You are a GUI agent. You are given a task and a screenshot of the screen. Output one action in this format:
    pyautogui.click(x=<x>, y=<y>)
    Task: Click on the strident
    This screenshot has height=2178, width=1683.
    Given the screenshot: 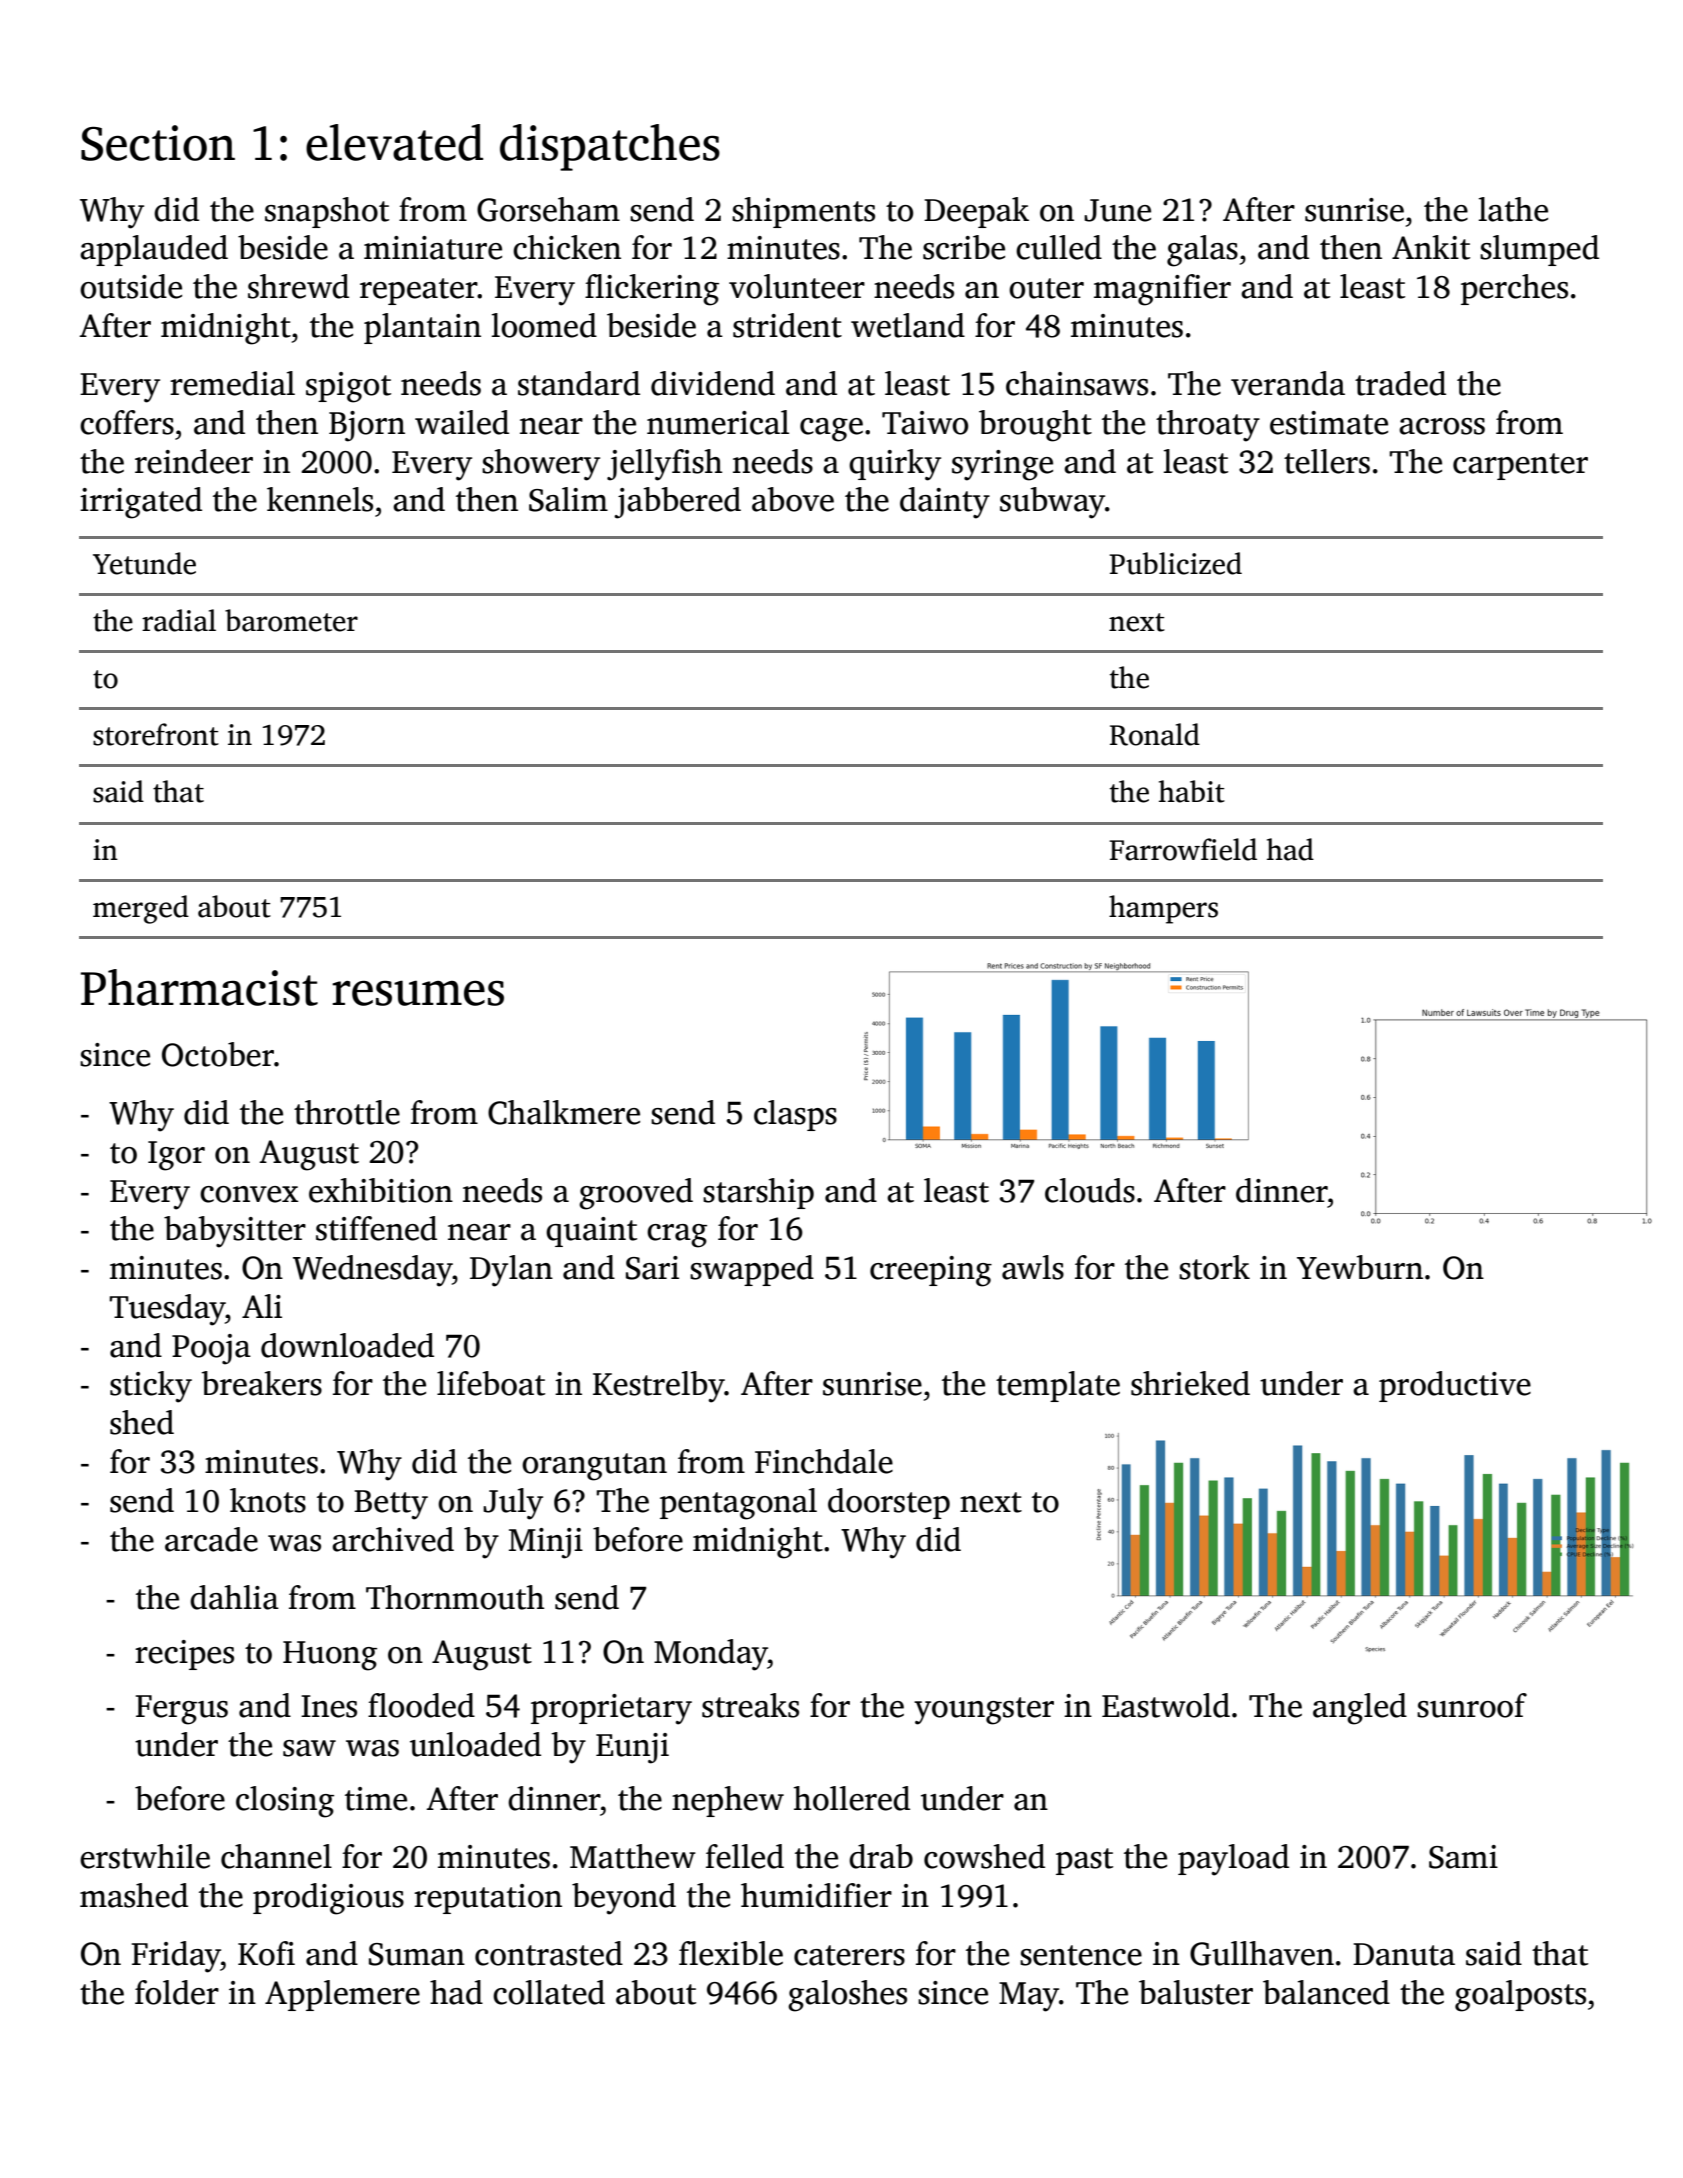 What is the action you would take?
    pyautogui.click(x=787, y=325)
